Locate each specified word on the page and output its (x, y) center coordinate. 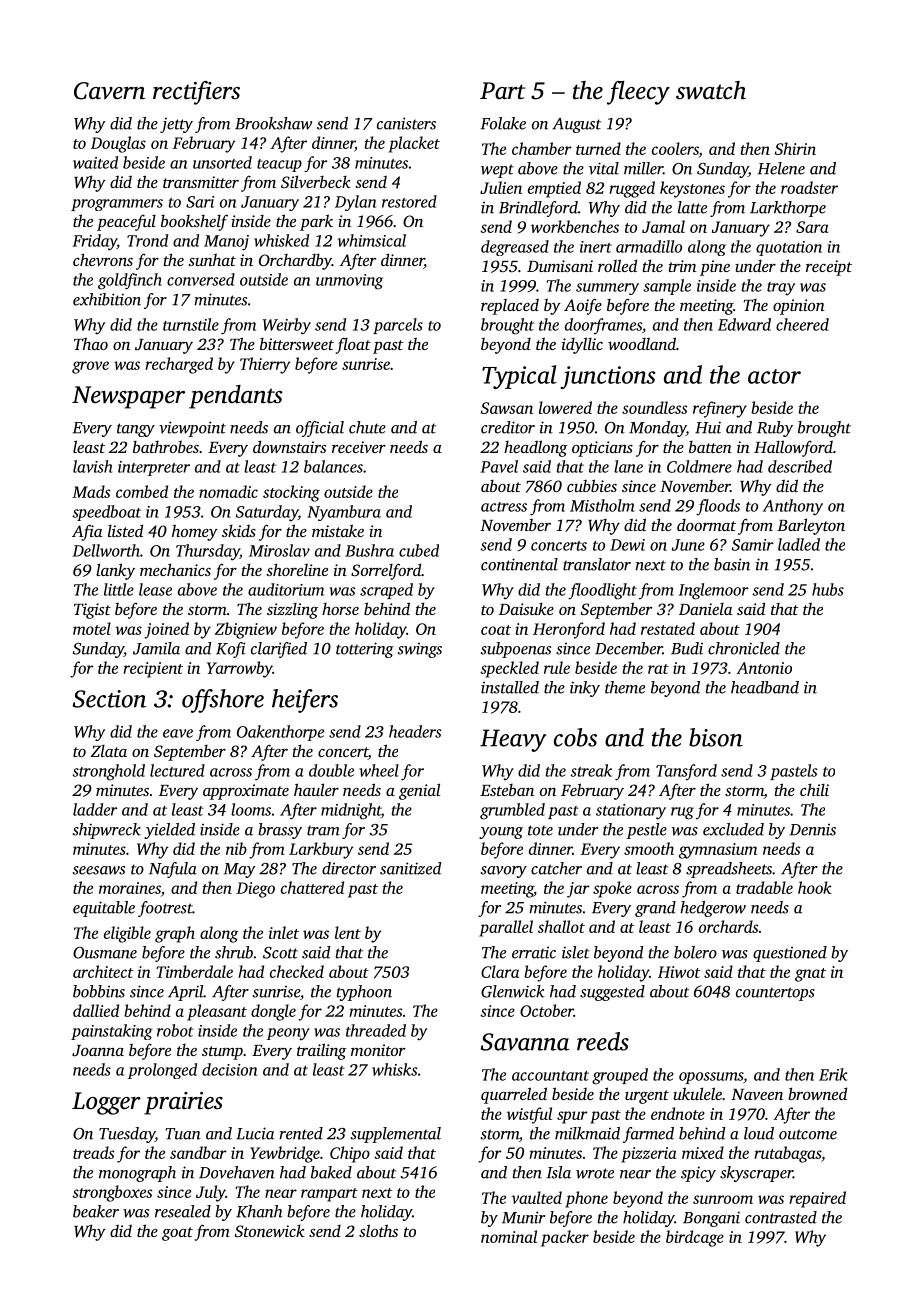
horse (340, 609)
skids (239, 530)
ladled (799, 544)
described (800, 466)
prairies (183, 1103)
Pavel (499, 466)
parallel (506, 928)
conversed (201, 279)
